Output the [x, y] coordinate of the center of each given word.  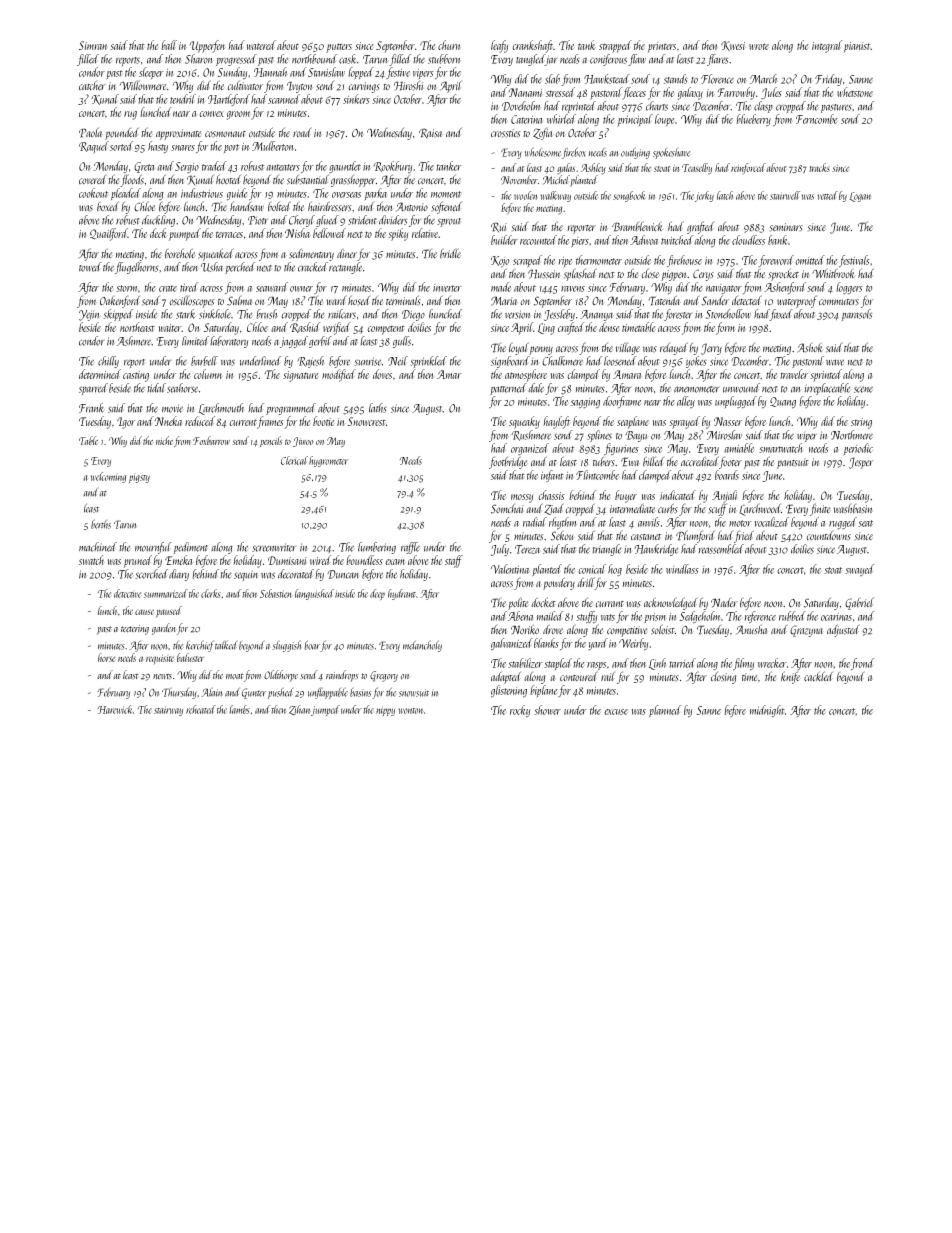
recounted [538, 240]
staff [454, 561]
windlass [682, 569]
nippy [385, 711]
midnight [767, 711]
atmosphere [526, 375]
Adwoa [644, 240]
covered [93, 179]
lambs [239, 709]
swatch [92, 560]
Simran [93, 45]
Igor [126, 423]
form [726, 328]
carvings [364, 87]
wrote [759, 46]
